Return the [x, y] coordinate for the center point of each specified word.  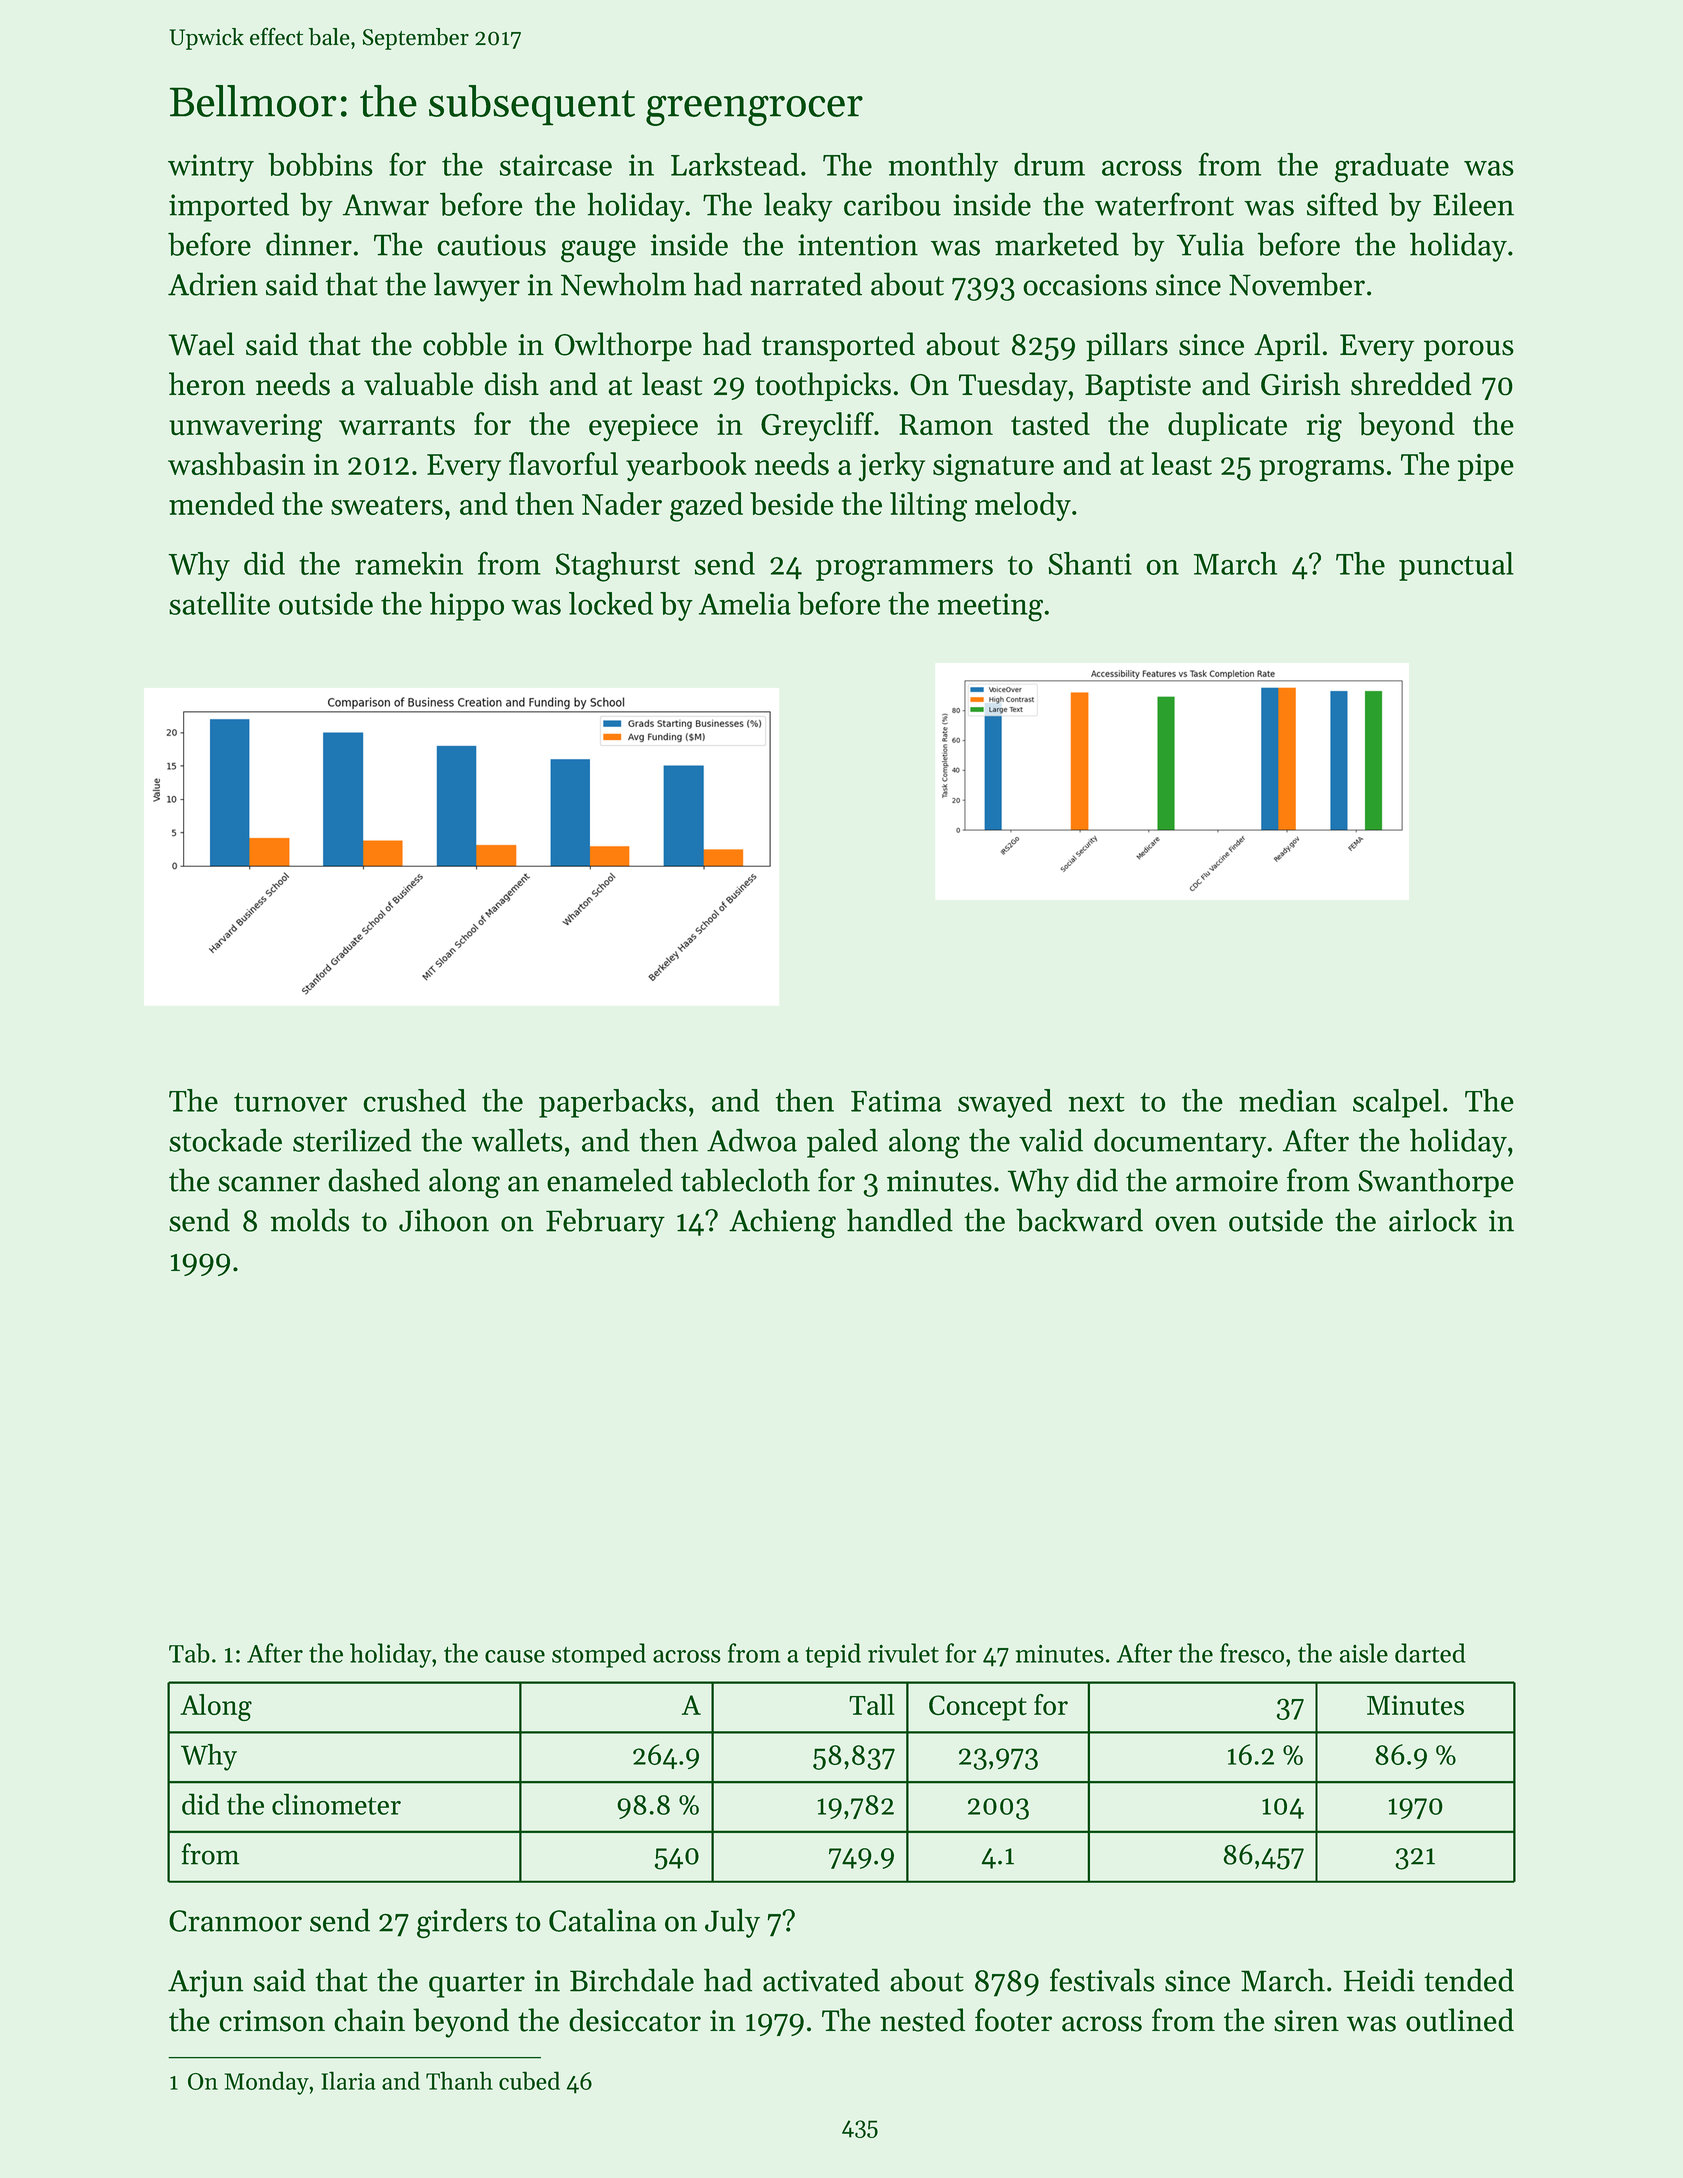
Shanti [1090, 563]
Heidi [1379, 1980]
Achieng [782, 1223]
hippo [467, 606]
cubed [529, 2080]
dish [511, 384]
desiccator [635, 2020]
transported [838, 347]
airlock [1433, 1220]
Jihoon [444, 1220]
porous [1469, 351]
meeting [990, 607]
